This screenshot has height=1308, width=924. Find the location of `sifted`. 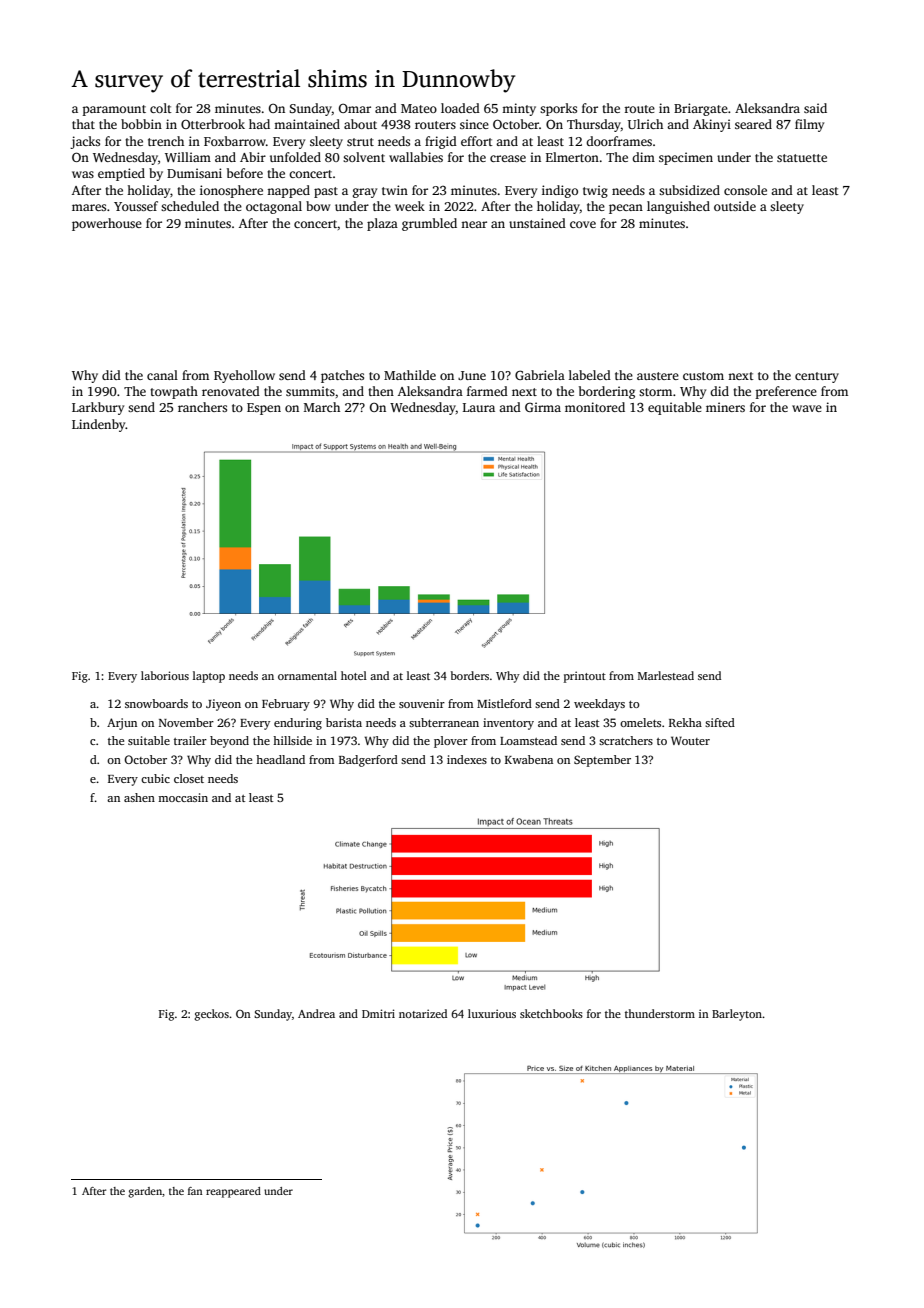

sifted is located at coordinates (720, 722).
